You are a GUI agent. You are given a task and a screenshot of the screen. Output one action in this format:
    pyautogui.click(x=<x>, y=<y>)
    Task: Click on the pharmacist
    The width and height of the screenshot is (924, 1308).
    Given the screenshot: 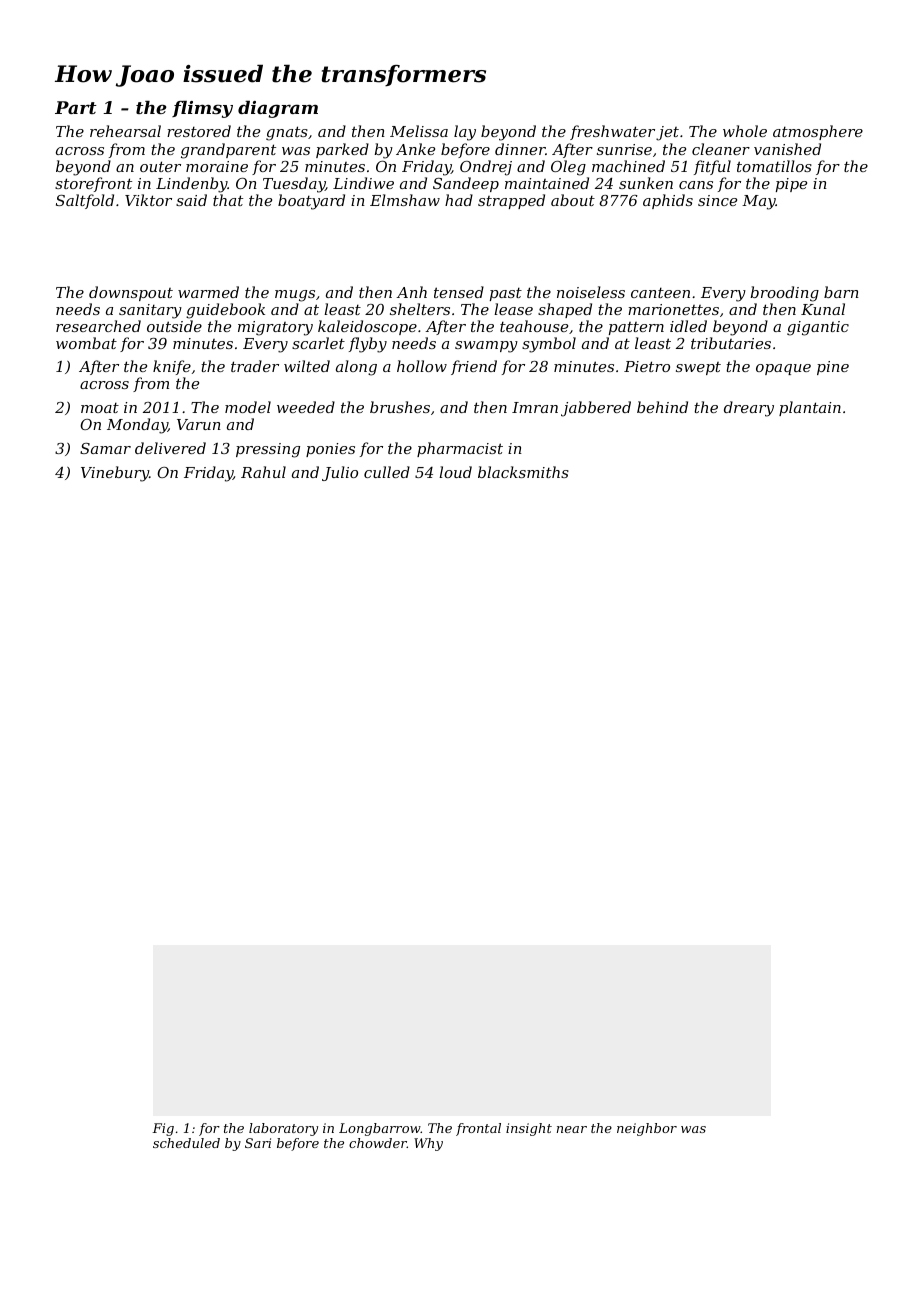 What is the action you would take?
    pyautogui.click(x=460, y=449)
